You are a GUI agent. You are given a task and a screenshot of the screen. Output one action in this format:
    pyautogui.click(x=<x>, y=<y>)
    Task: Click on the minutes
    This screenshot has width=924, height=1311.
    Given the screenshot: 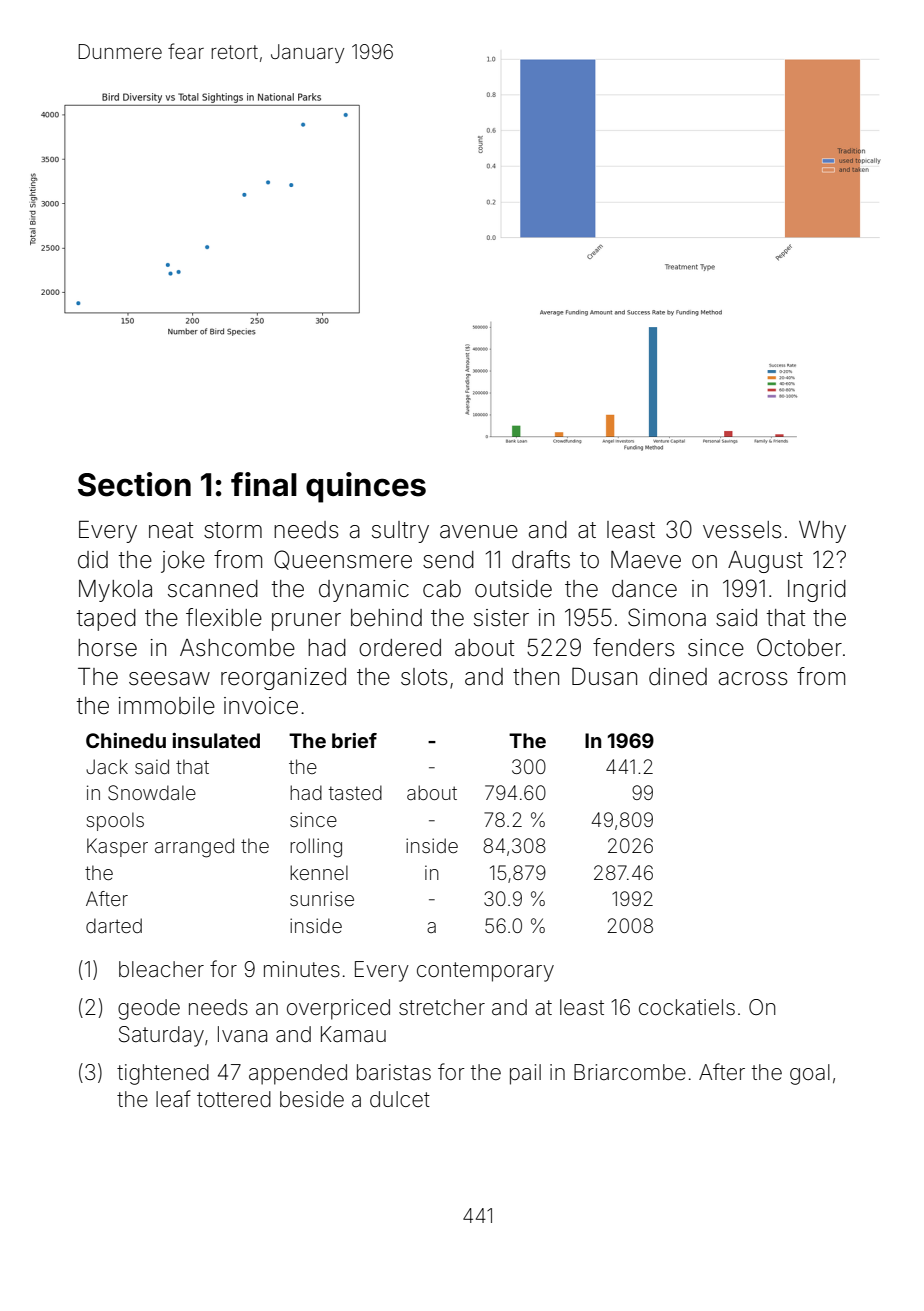 What is the action you would take?
    pyautogui.click(x=302, y=969)
